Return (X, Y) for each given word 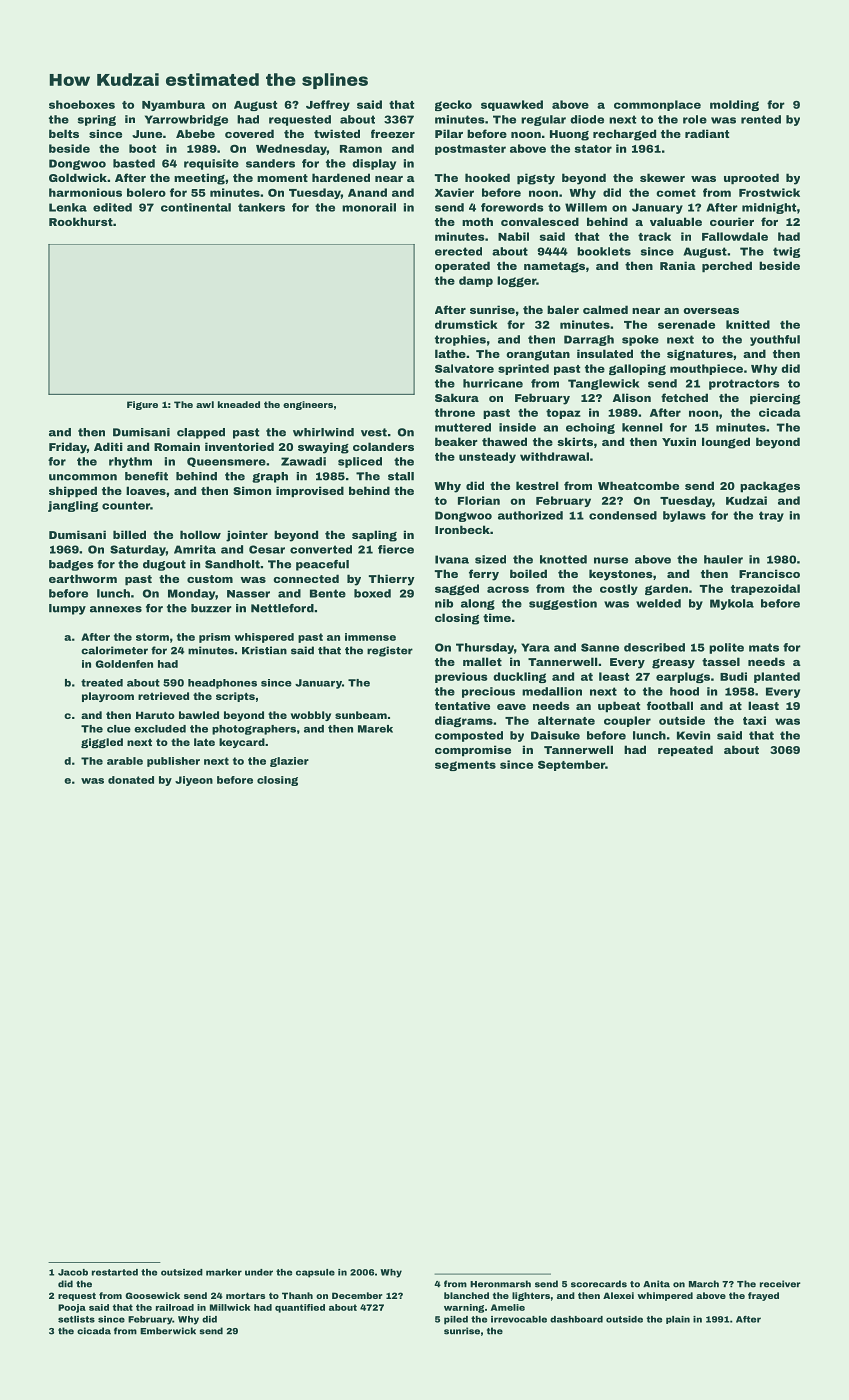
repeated (685, 751)
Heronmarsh (500, 1284)
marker (224, 1272)
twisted (337, 133)
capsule (315, 1273)
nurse (611, 560)
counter (126, 505)
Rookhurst (81, 221)
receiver (780, 1284)
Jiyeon (194, 781)
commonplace (657, 105)
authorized (530, 515)
